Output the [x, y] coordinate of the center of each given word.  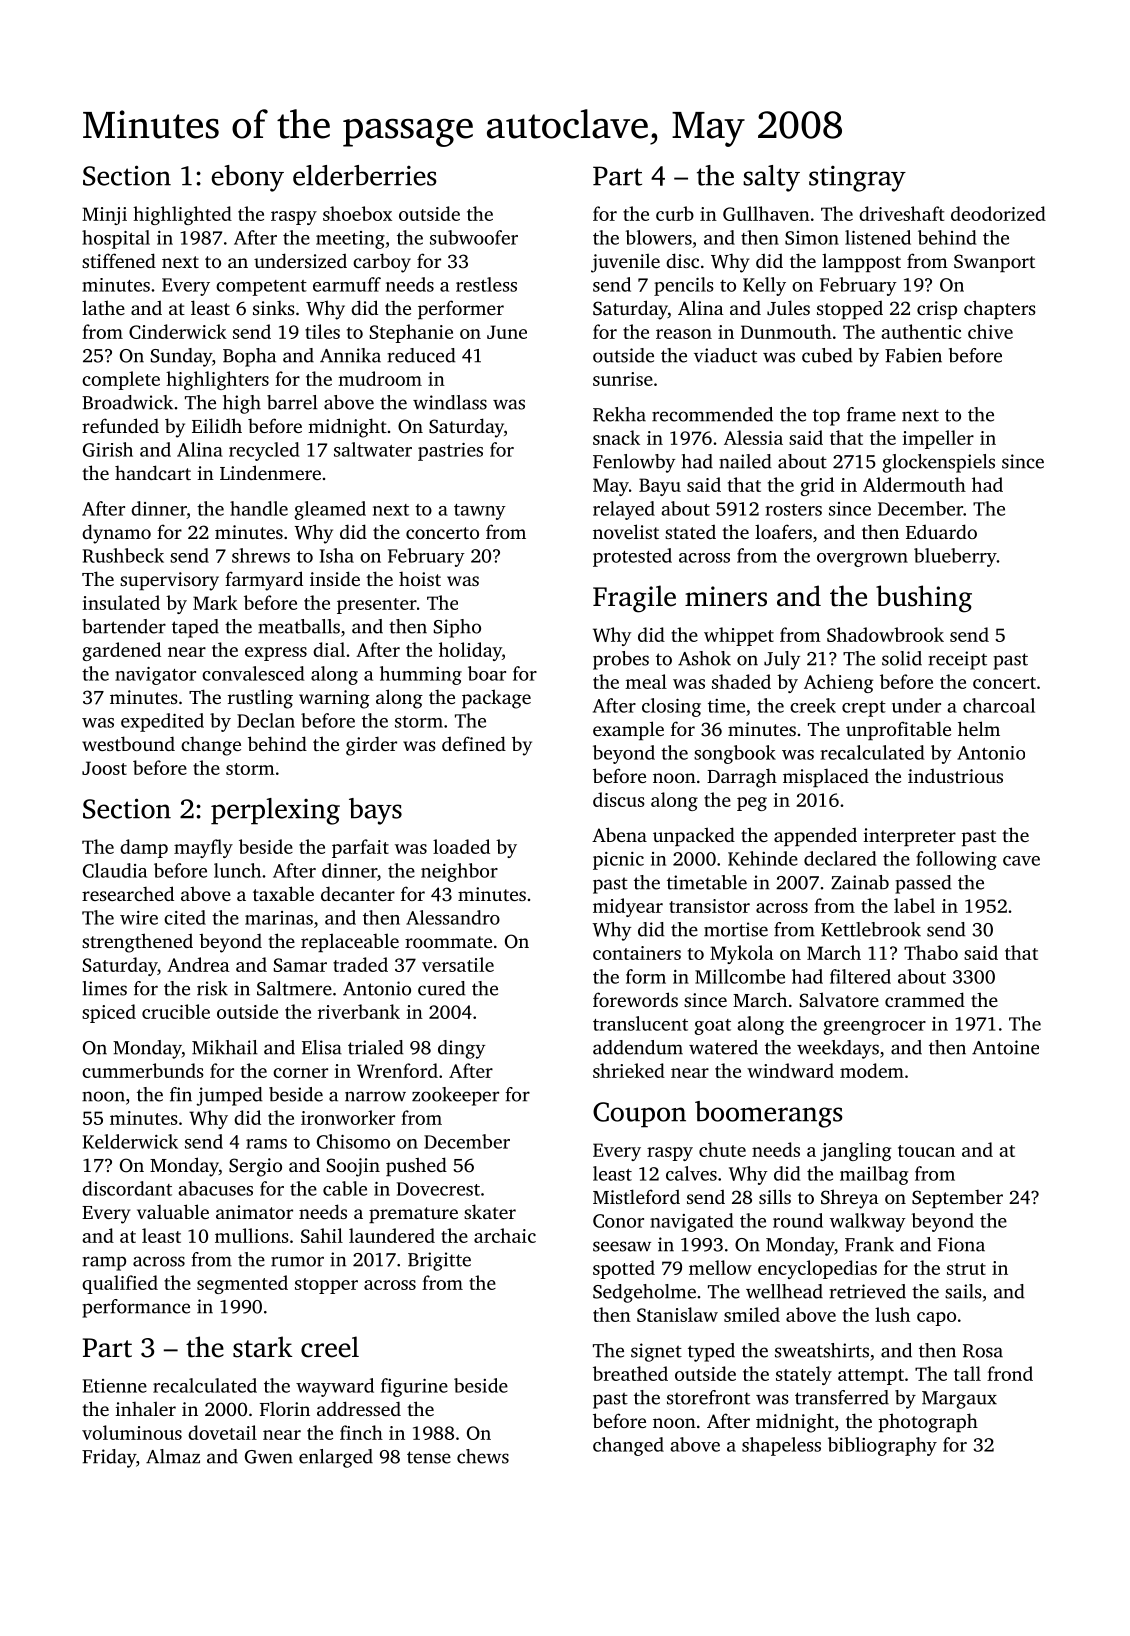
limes [104, 988]
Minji [104, 216]
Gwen [269, 1457]
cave [1021, 861]
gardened [121, 651]
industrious [955, 775]
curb [675, 213]
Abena [619, 834]
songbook [735, 754]
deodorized [998, 213]
